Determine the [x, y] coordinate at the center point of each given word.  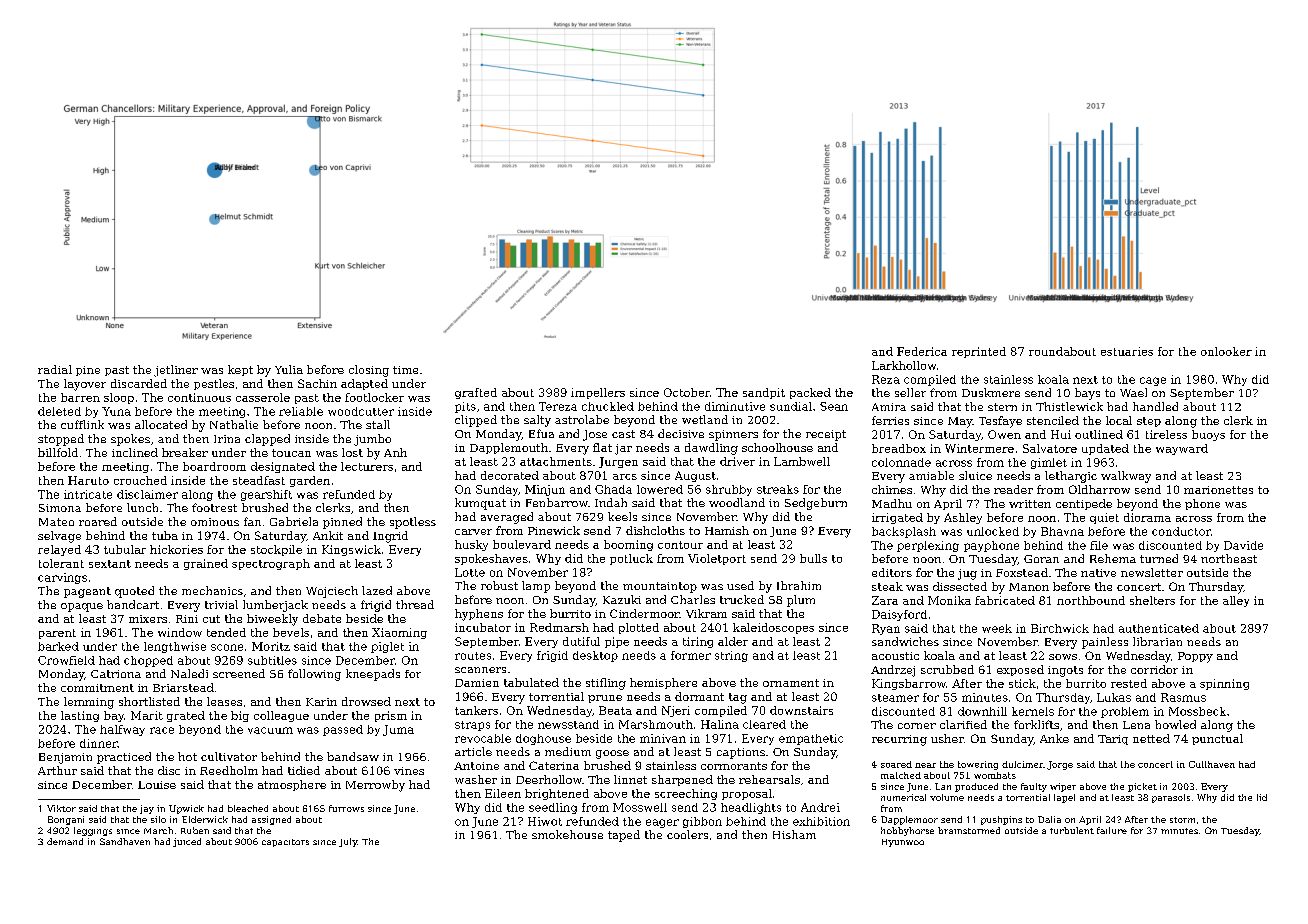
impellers [598, 393]
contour [680, 545]
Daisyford [899, 615]
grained [206, 564]
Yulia [289, 369]
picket [1142, 787]
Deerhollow [549, 779]
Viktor [61, 808]
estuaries [1127, 351]
